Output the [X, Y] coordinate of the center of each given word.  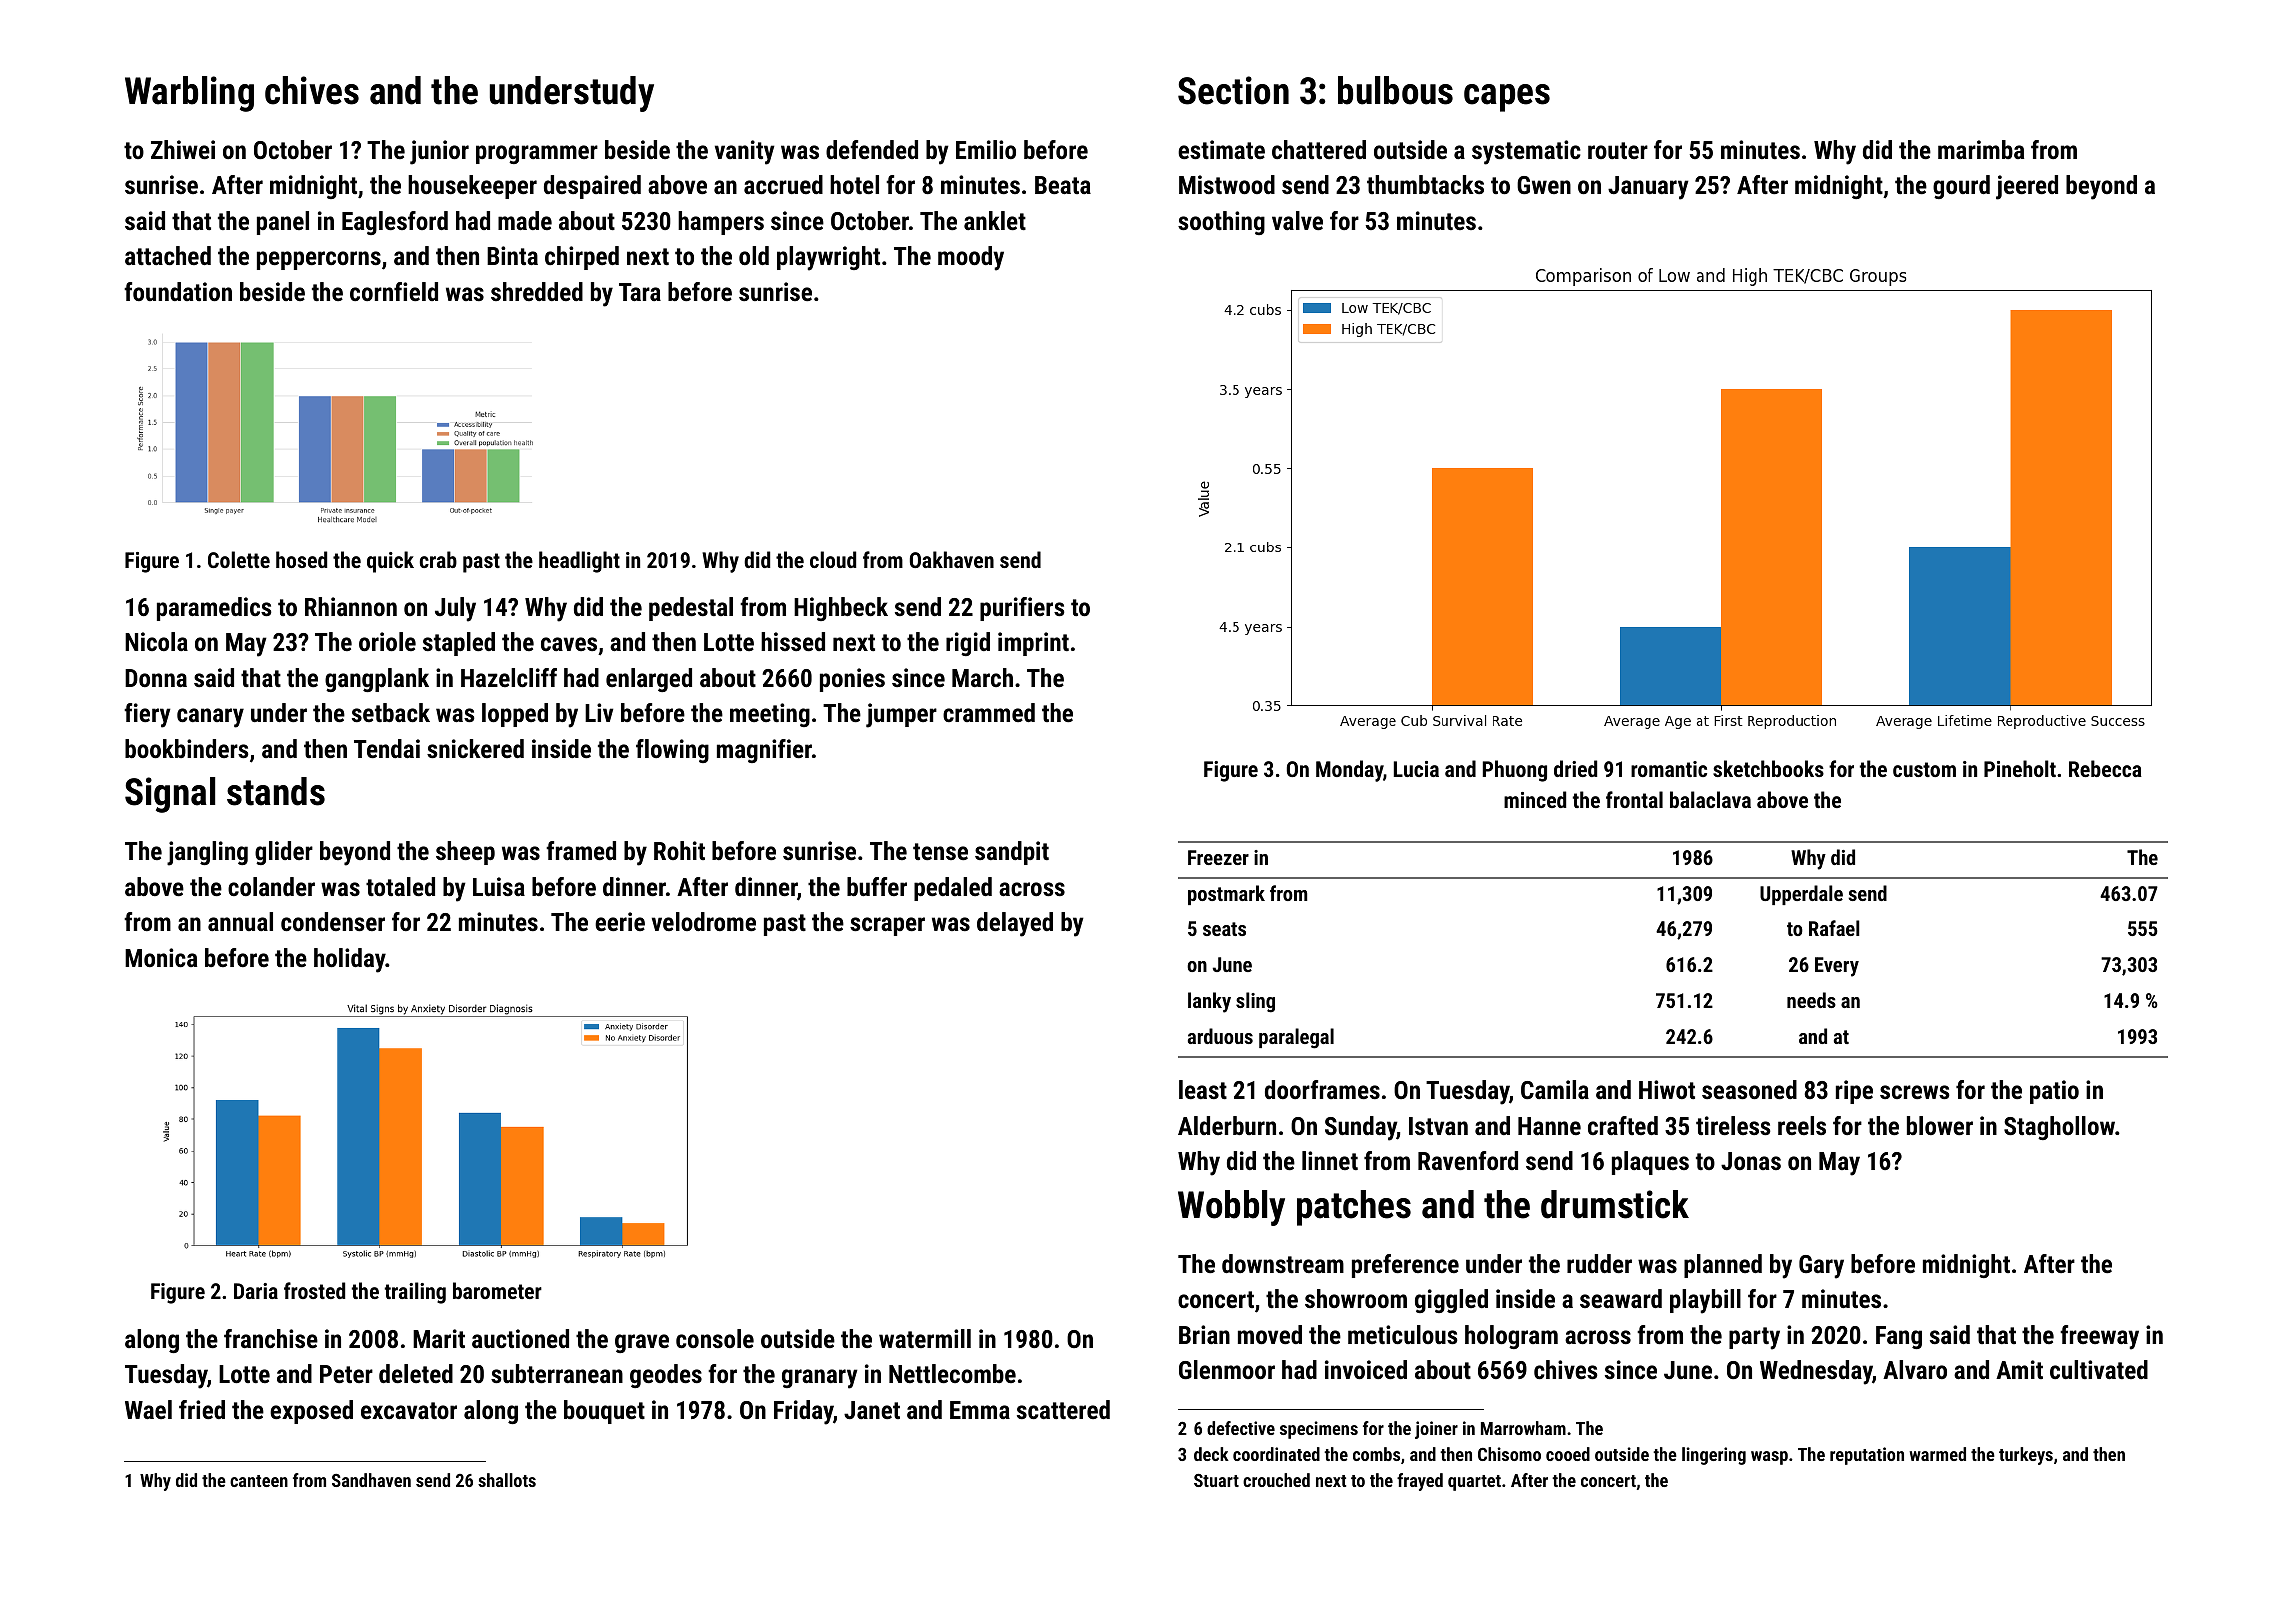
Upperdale [1801, 895]
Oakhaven [952, 559]
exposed [311, 1412]
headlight [579, 562]
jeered [2027, 187]
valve [1297, 220]
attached [168, 255]
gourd [1961, 187]
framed [581, 850]
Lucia [1416, 769]
